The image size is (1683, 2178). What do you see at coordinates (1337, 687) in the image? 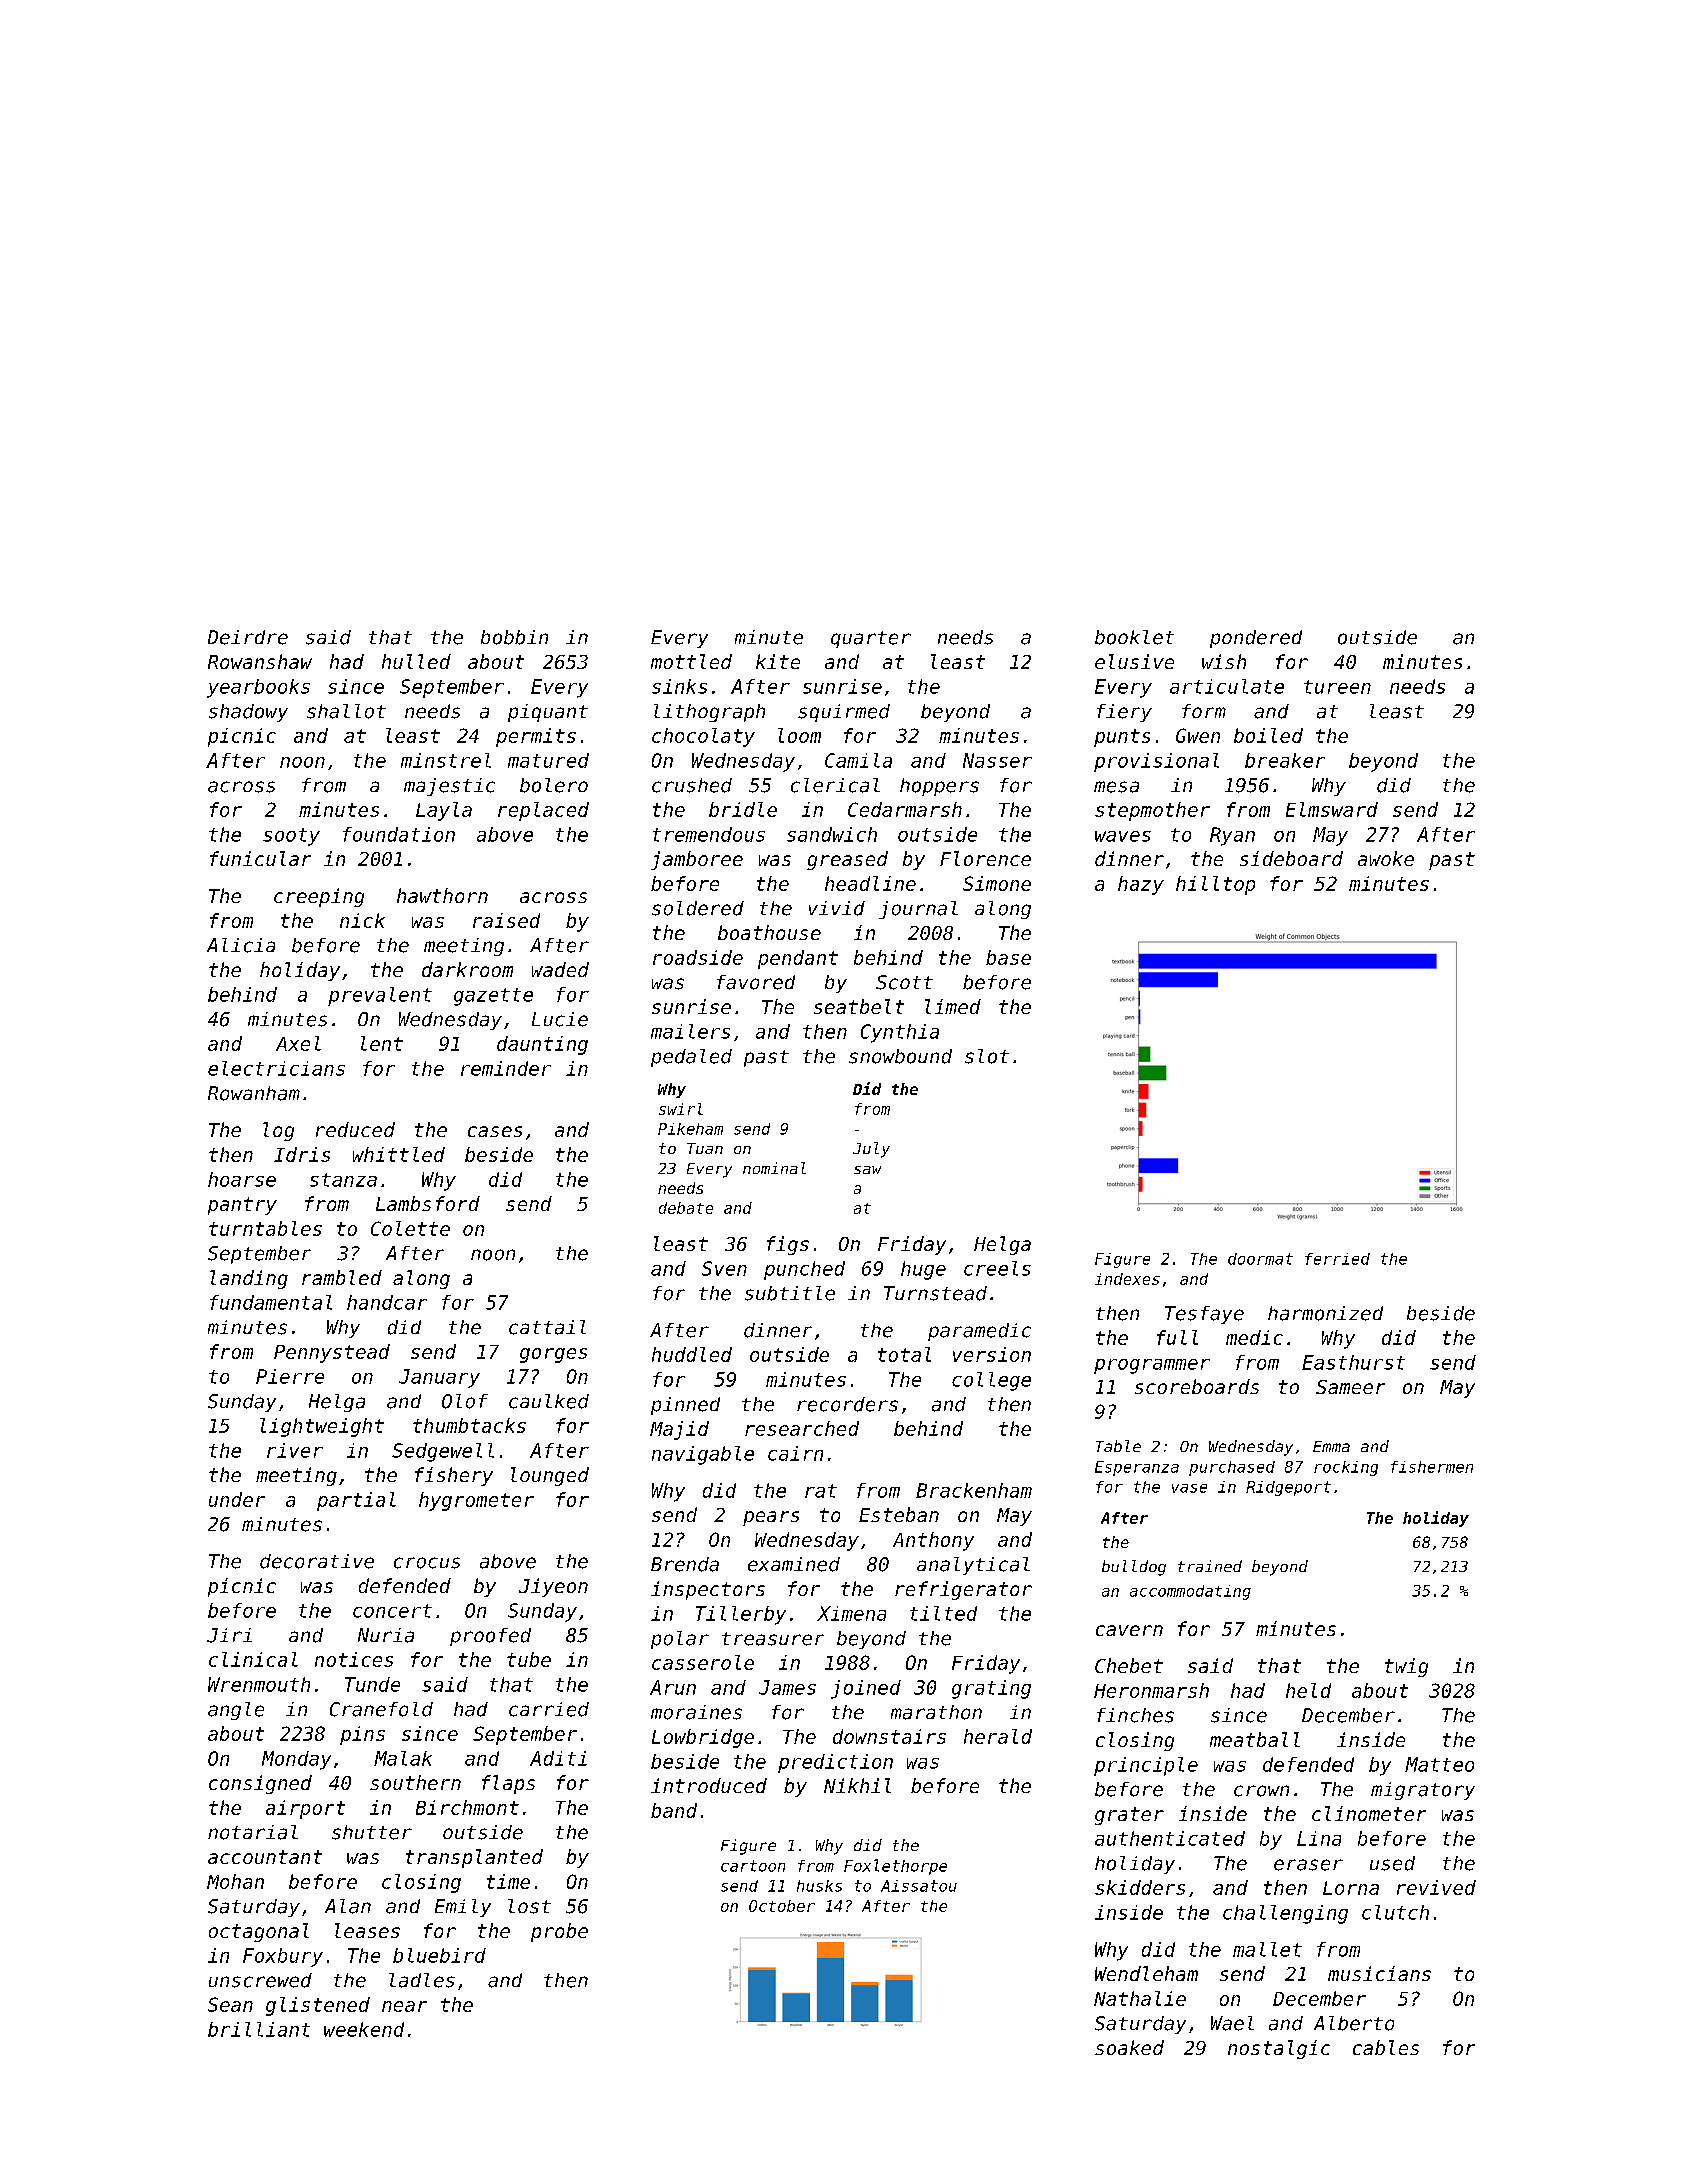
I see `tureen` at bounding box center [1337, 687].
